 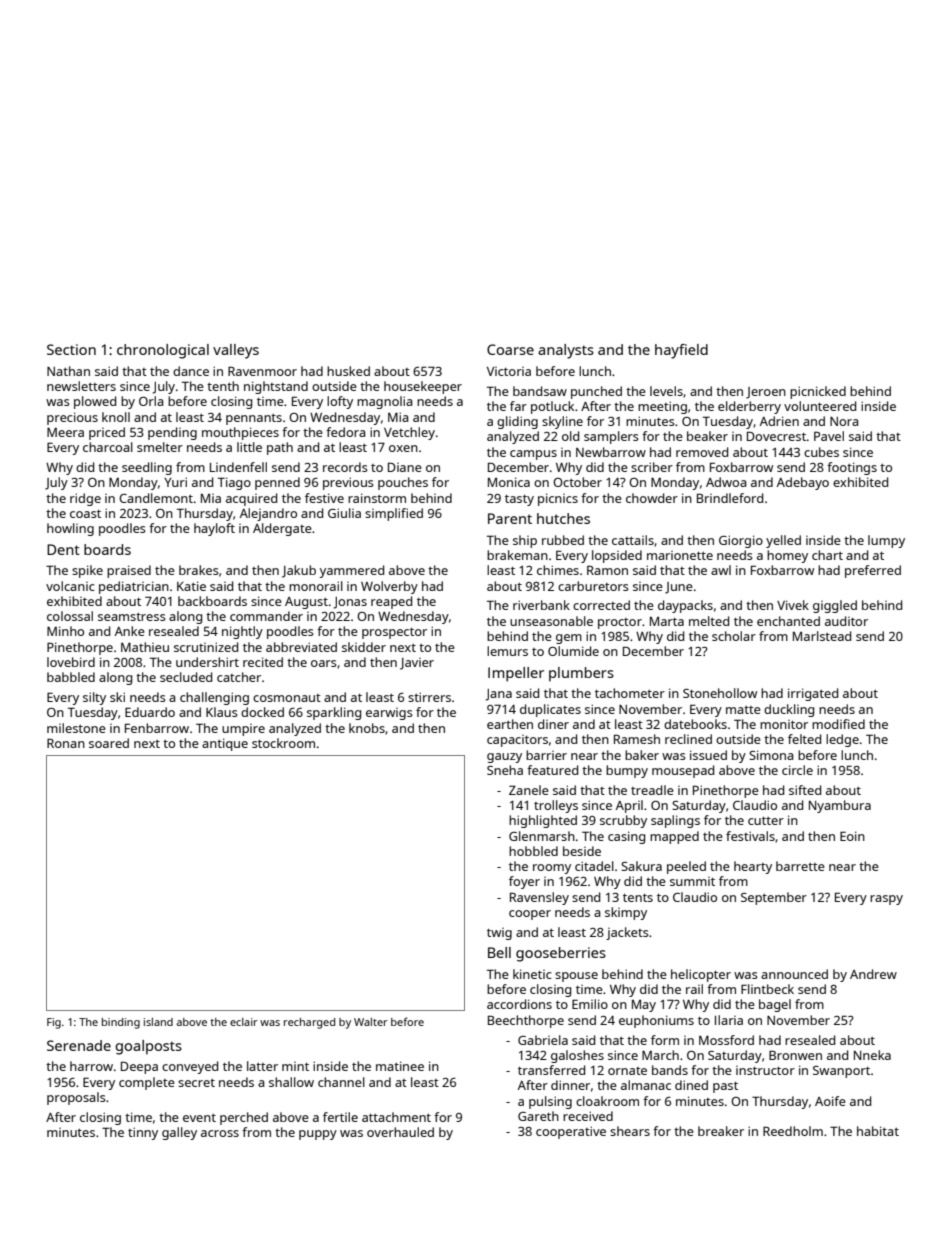 What do you see at coordinates (158, 1022) in the screenshot?
I see `island` at bounding box center [158, 1022].
